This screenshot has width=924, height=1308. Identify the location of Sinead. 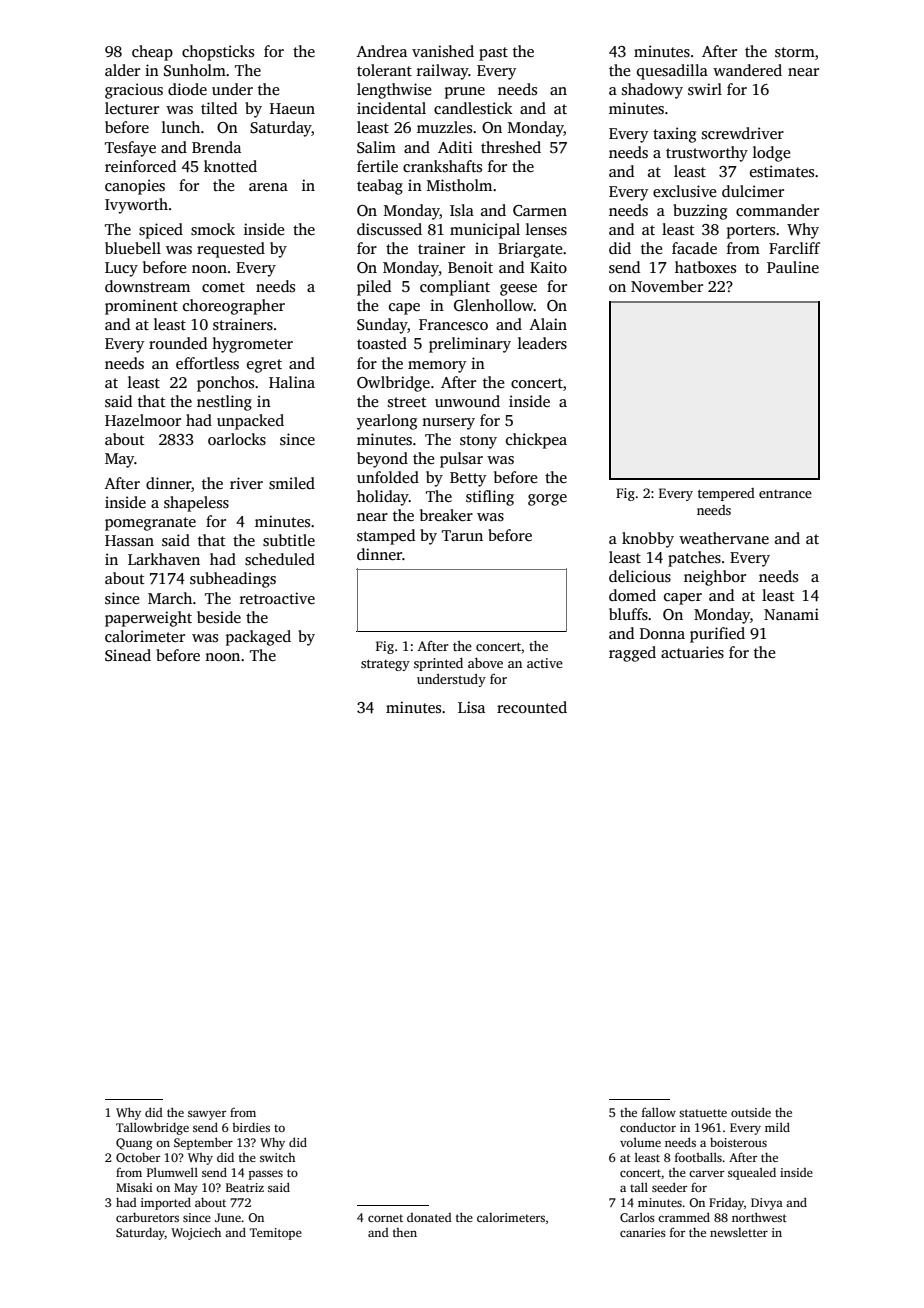
(128, 655).
